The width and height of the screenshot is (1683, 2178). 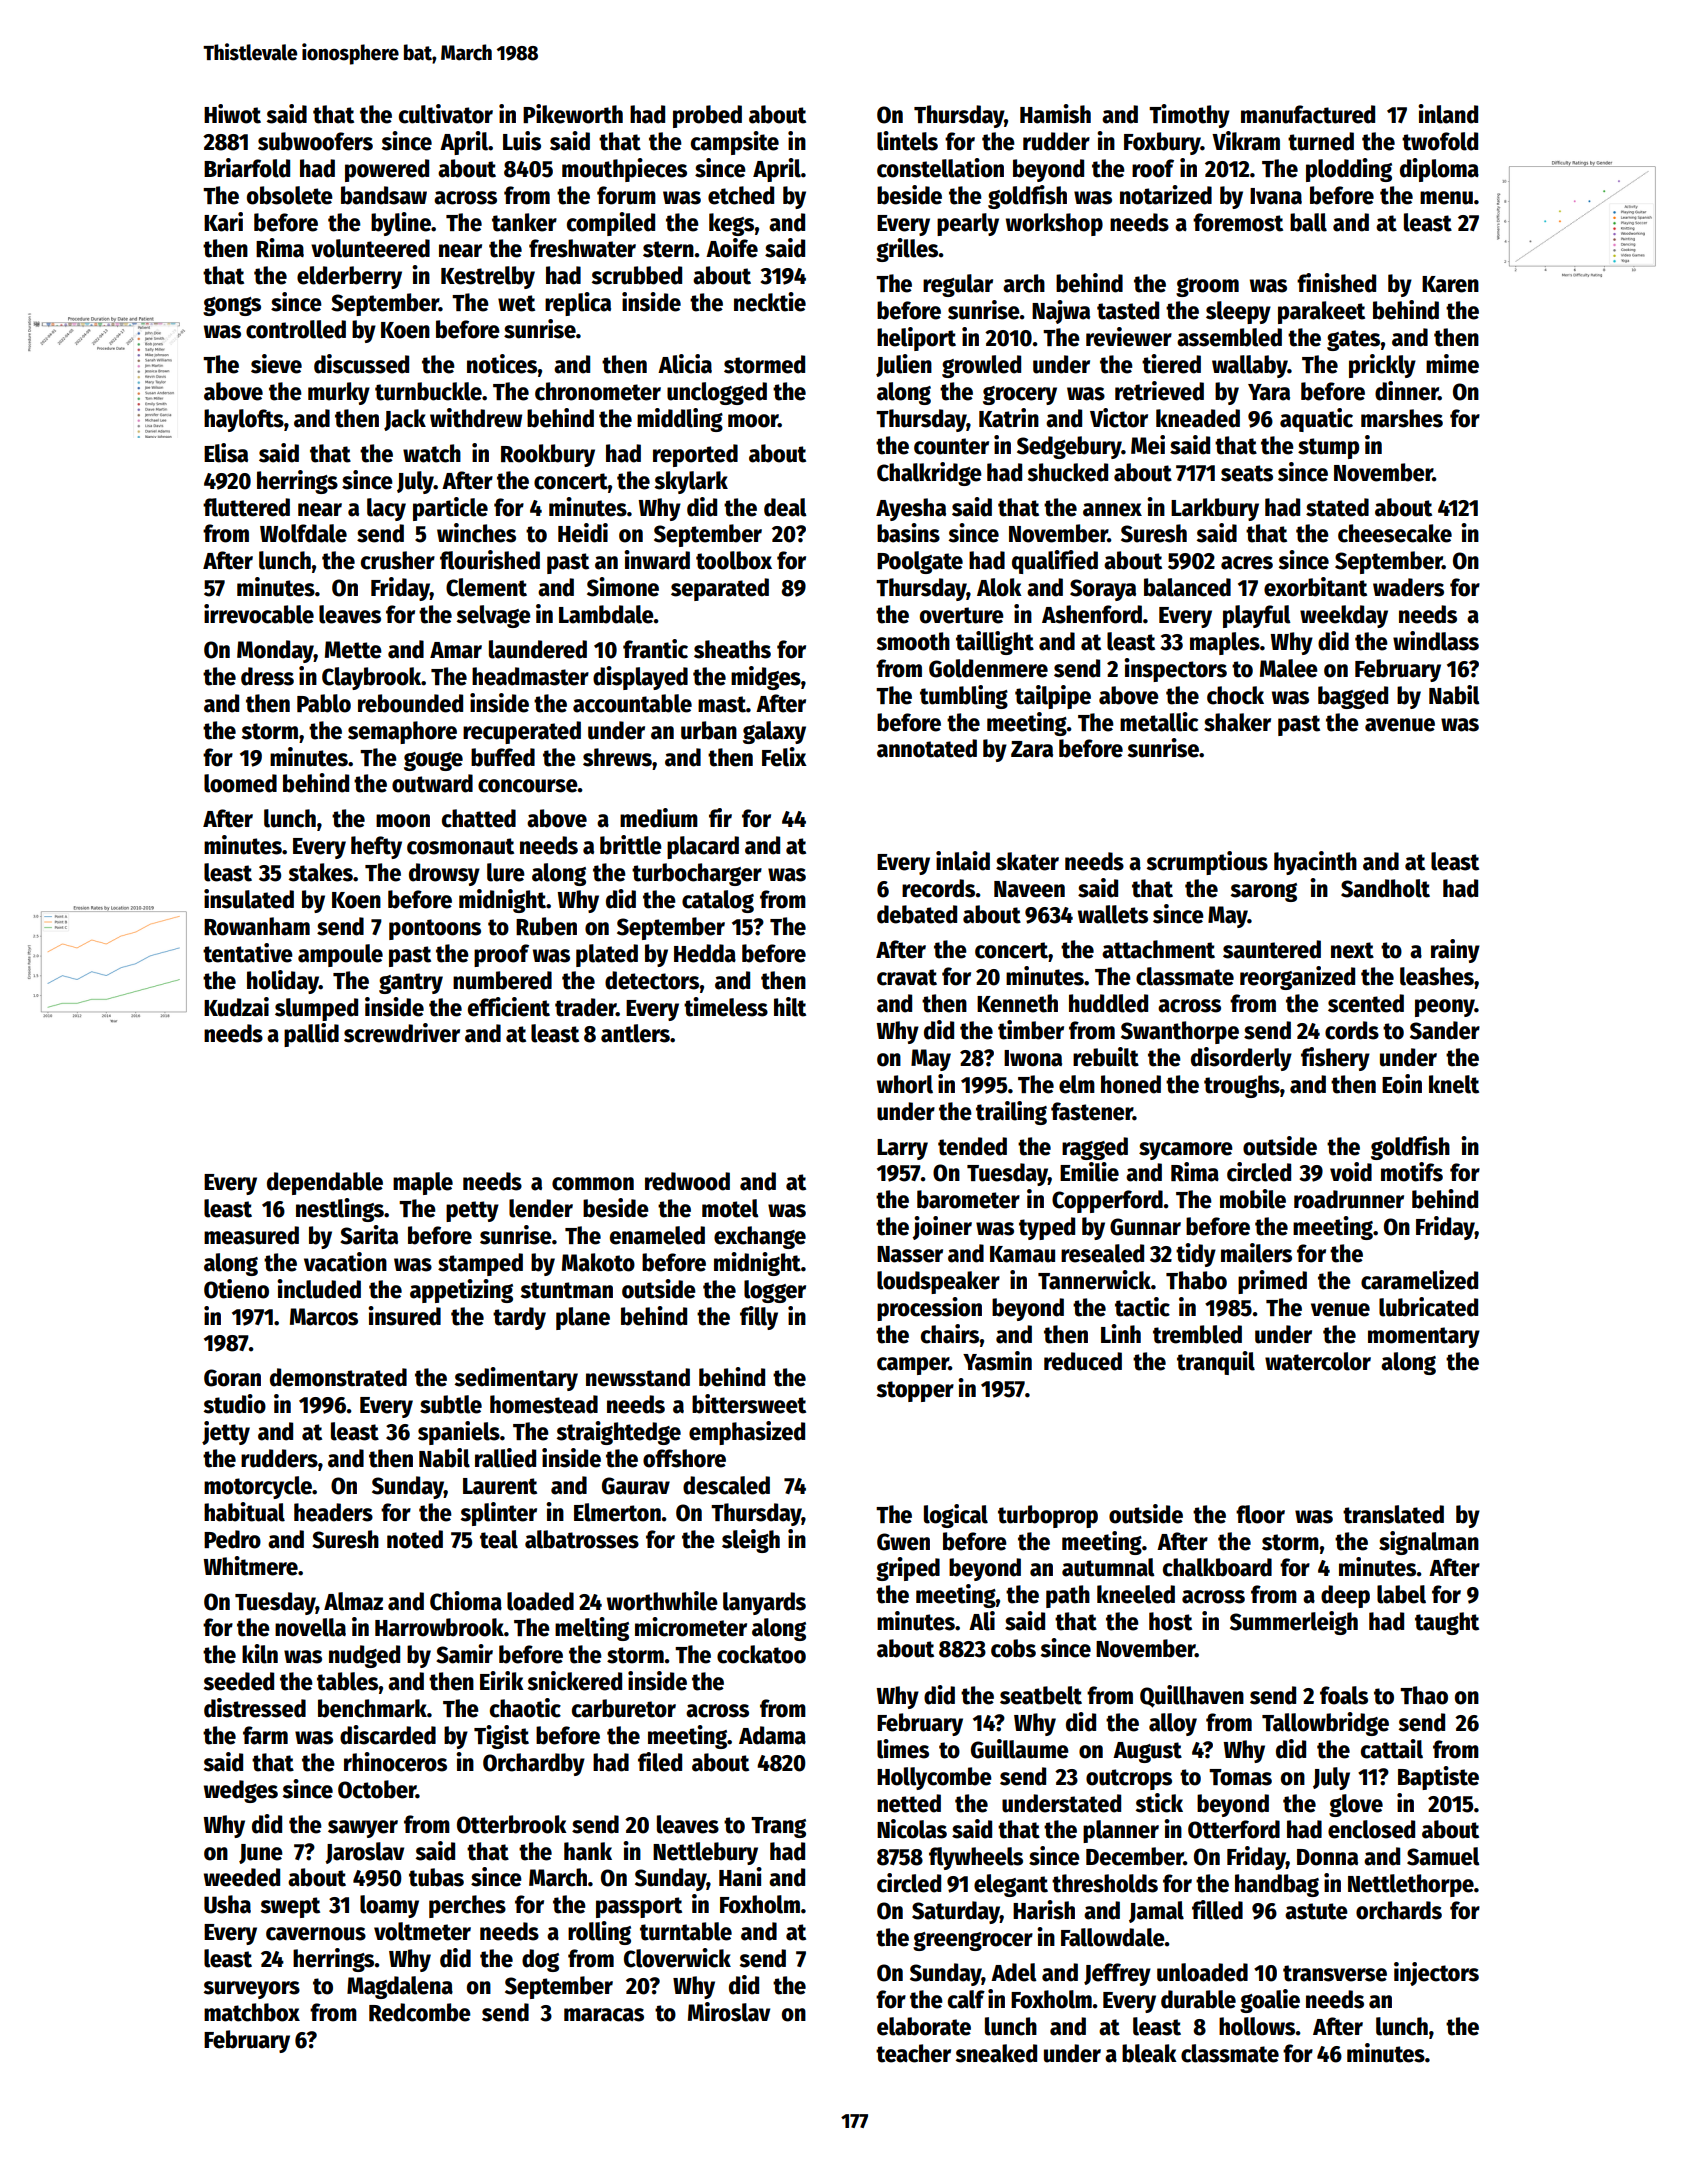 I want to click on turboprop, so click(x=1048, y=1516).
